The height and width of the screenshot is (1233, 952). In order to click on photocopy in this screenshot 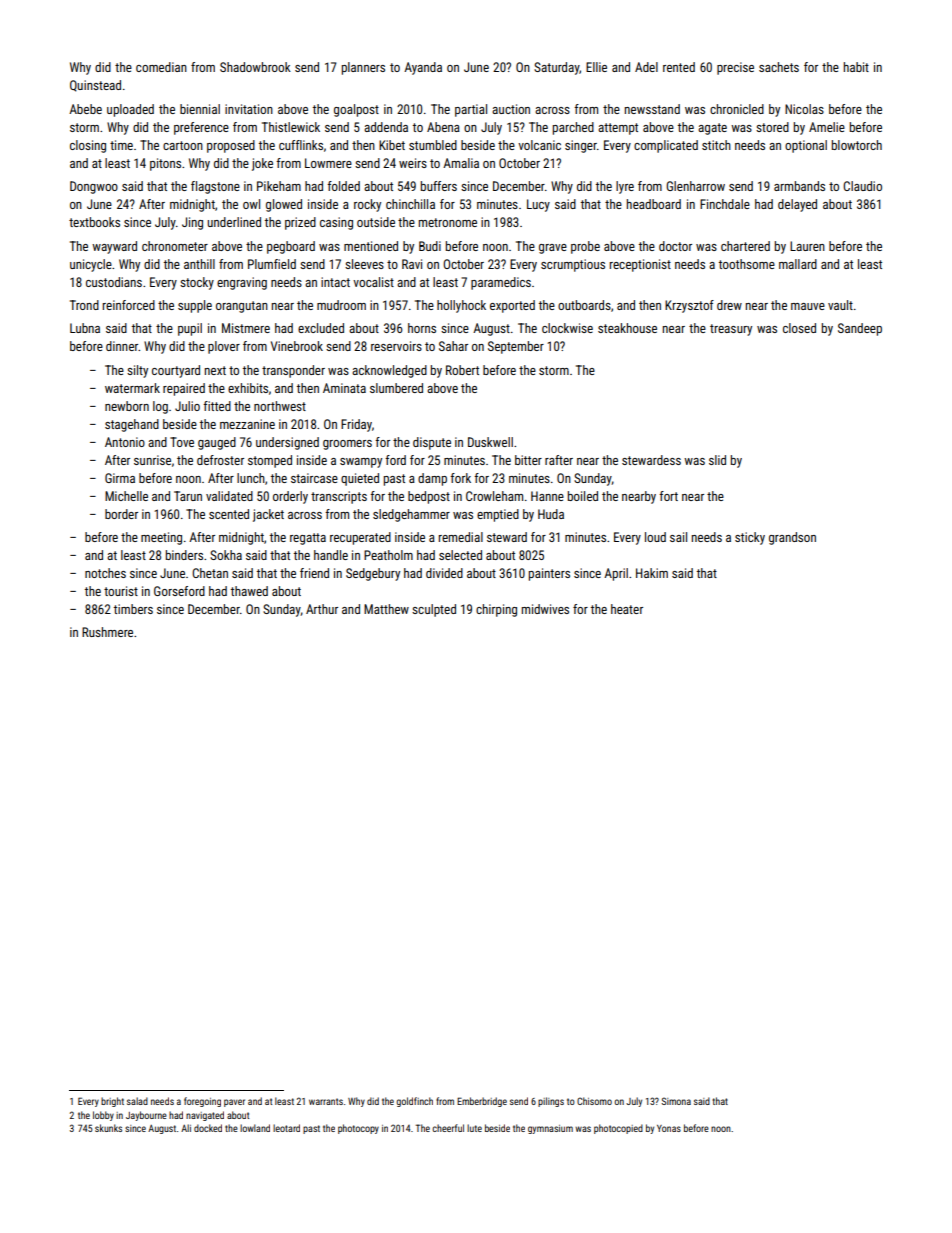, I will do `click(358, 1129)`.
